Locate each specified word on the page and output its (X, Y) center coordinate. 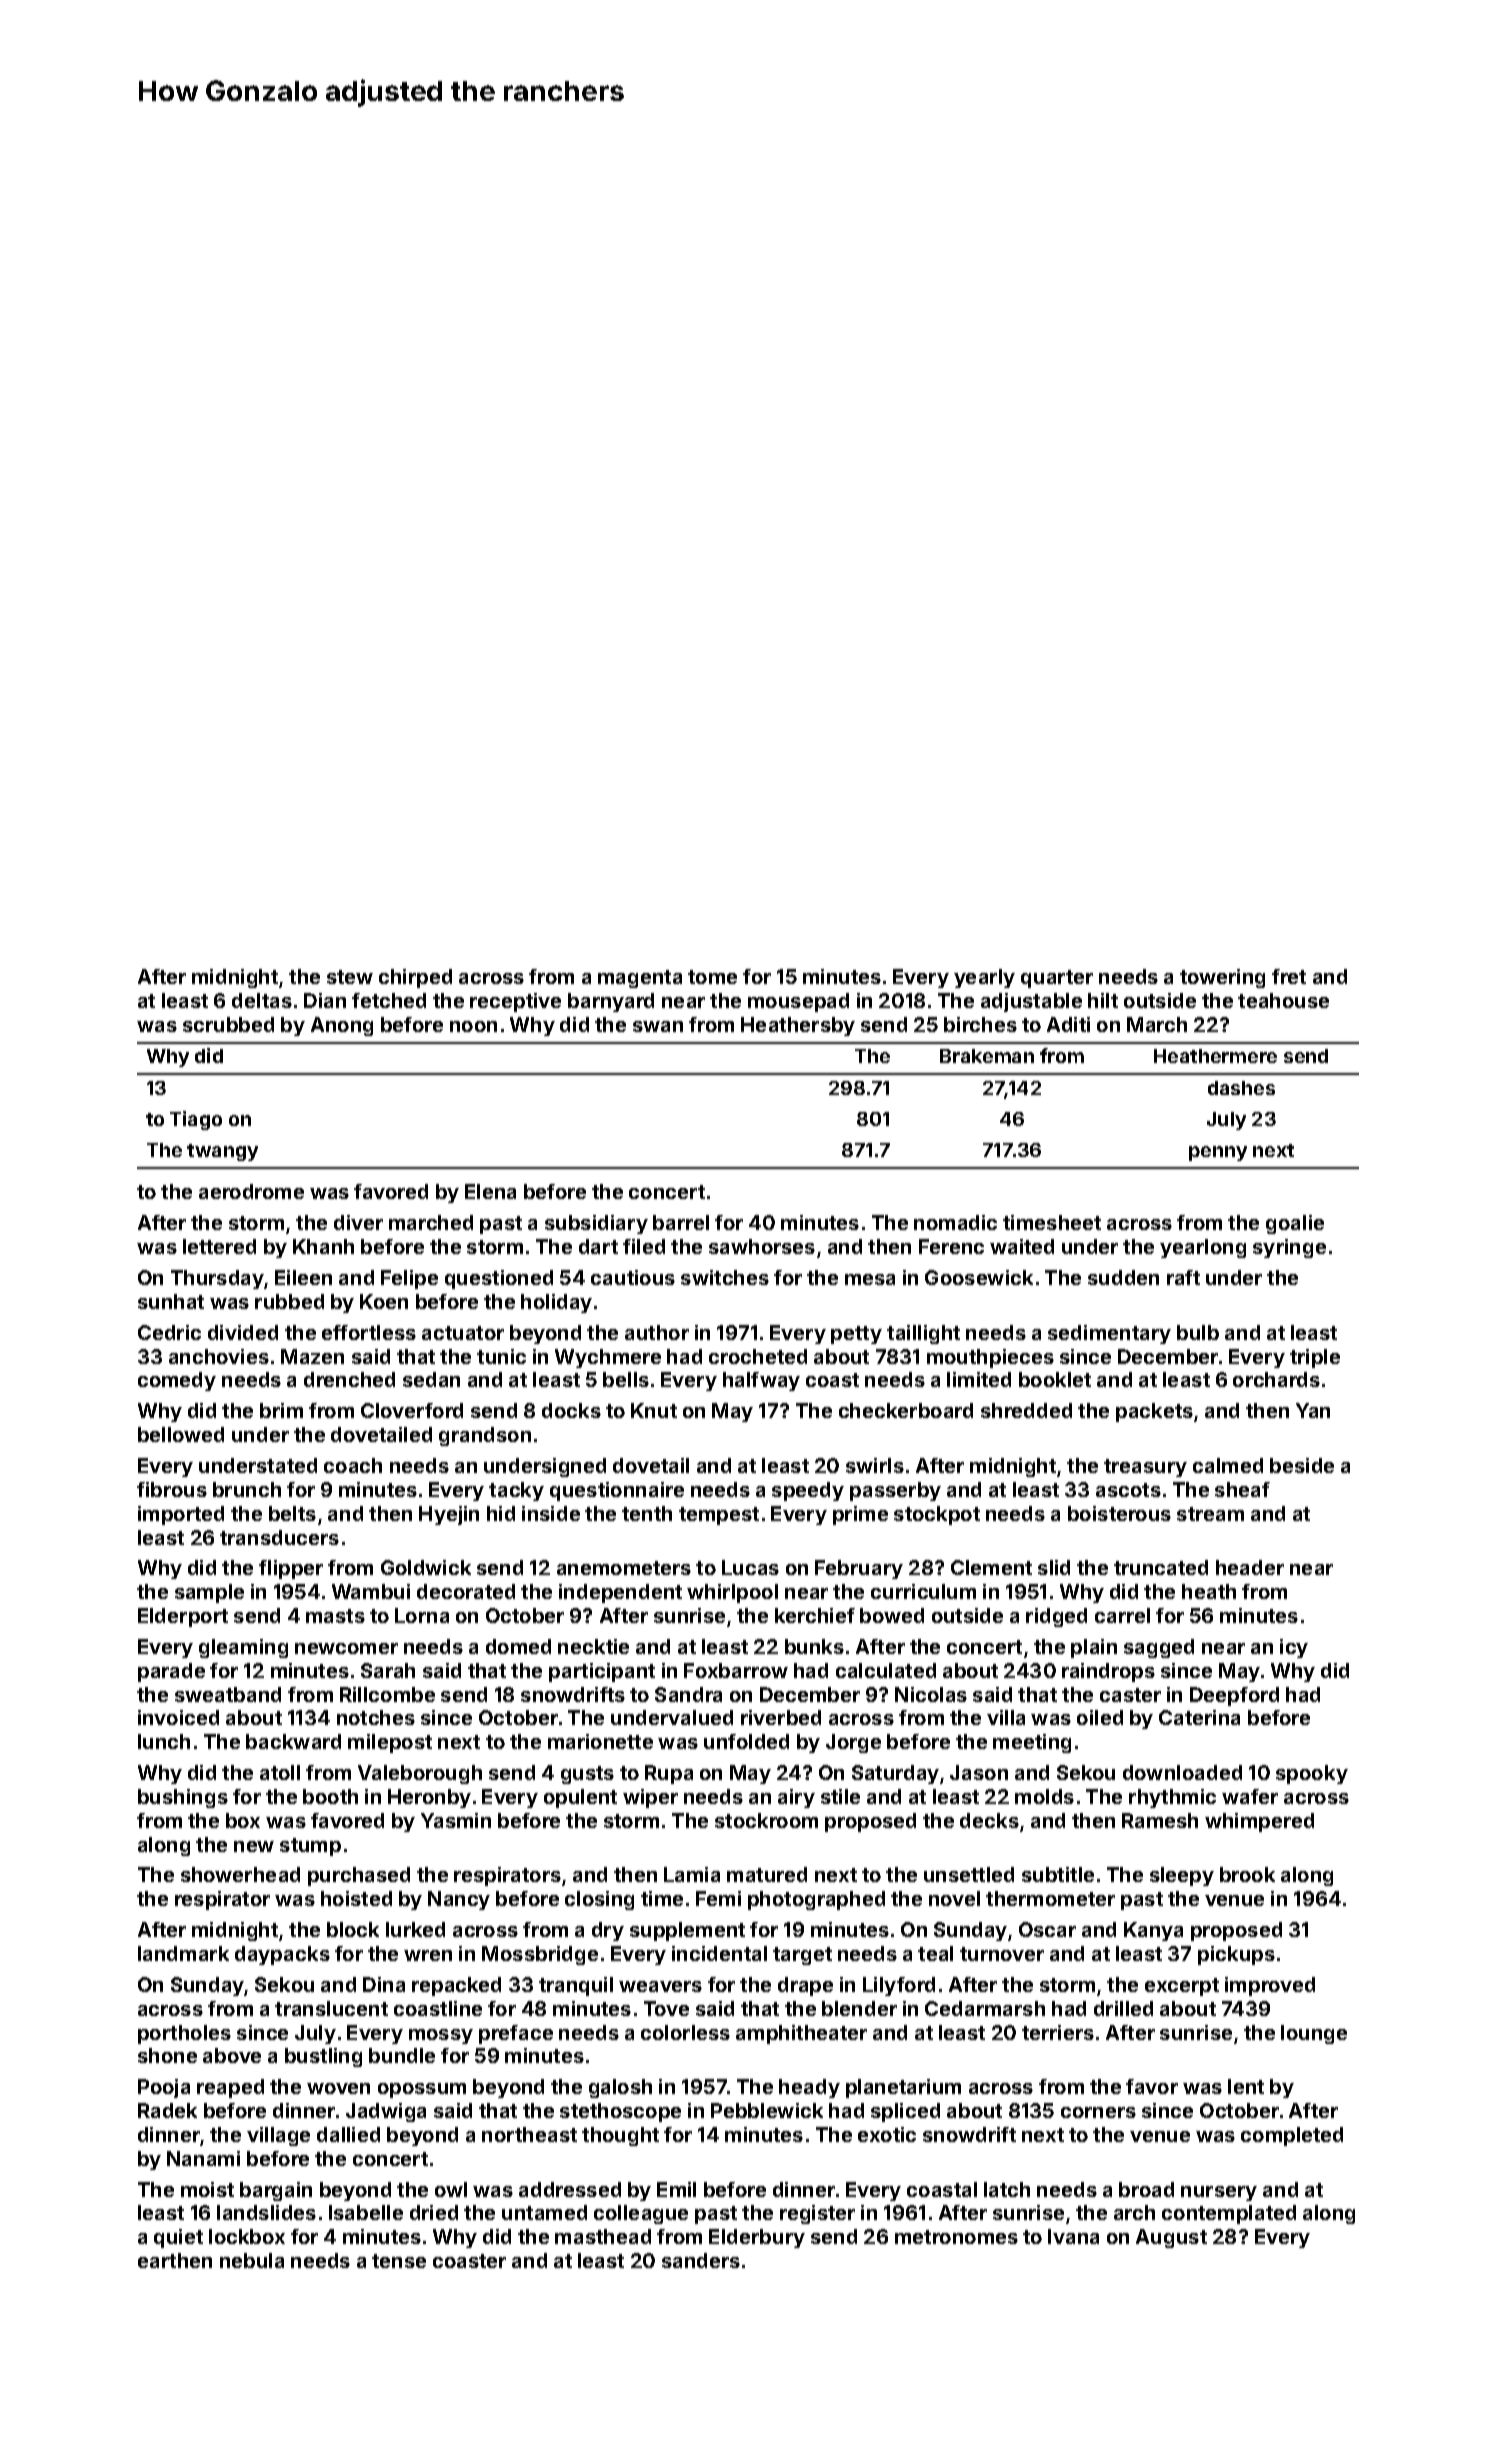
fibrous (172, 1489)
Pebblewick (767, 2110)
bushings (183, 1798)
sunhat (171, 1301)
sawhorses (762, 1246)
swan (658, 1026)
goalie (1295, 1224)
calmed (1228, 1465)
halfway (761, 1381)
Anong (342, 1026)
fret (1289, 976)
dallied (348, 2134)
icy (1294, 1648)
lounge (1314, 2034)
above (232, 2055)
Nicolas (931, 1694)
